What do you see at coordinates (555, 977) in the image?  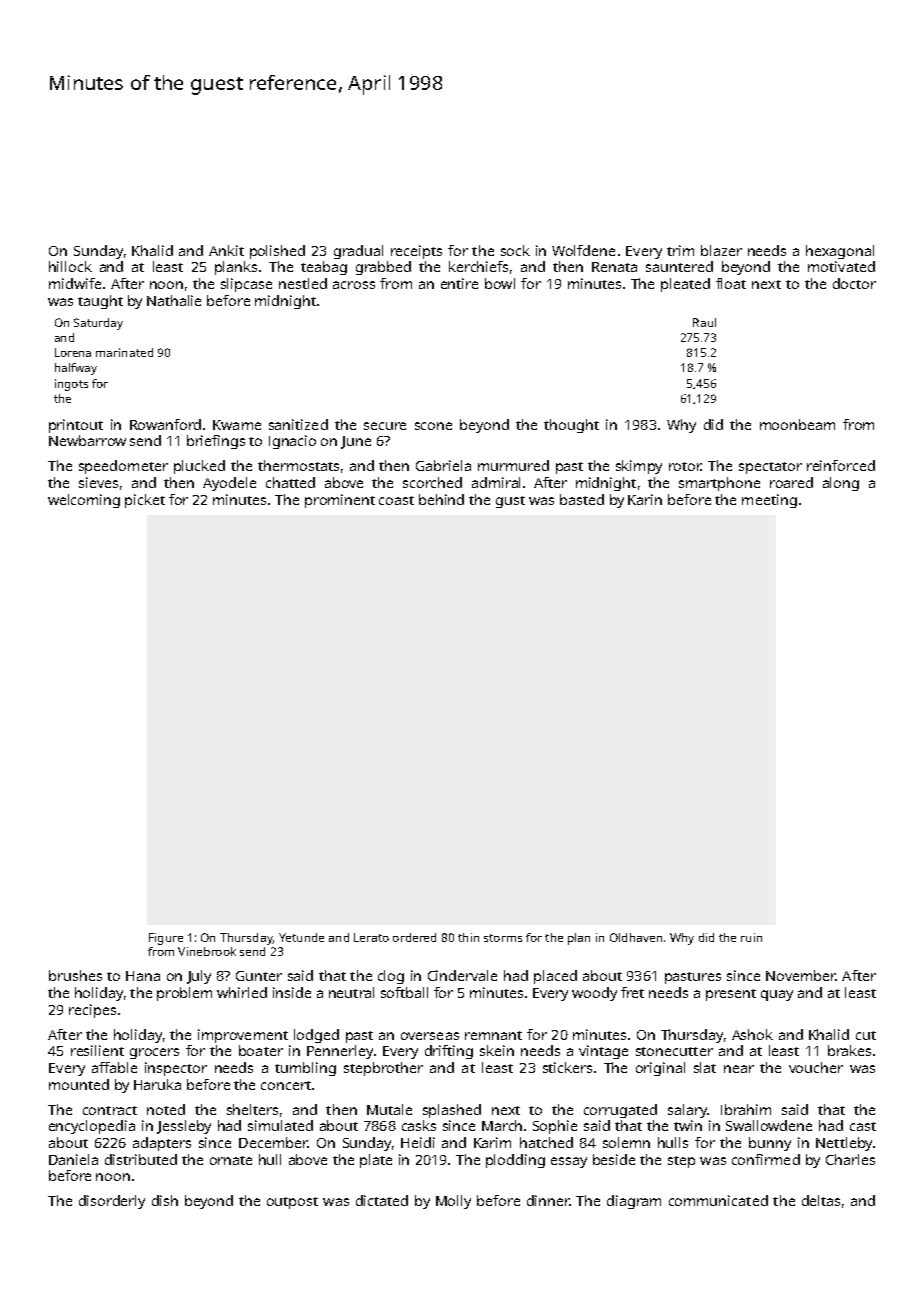 I see `placed` at bounding box center [555, 977].
